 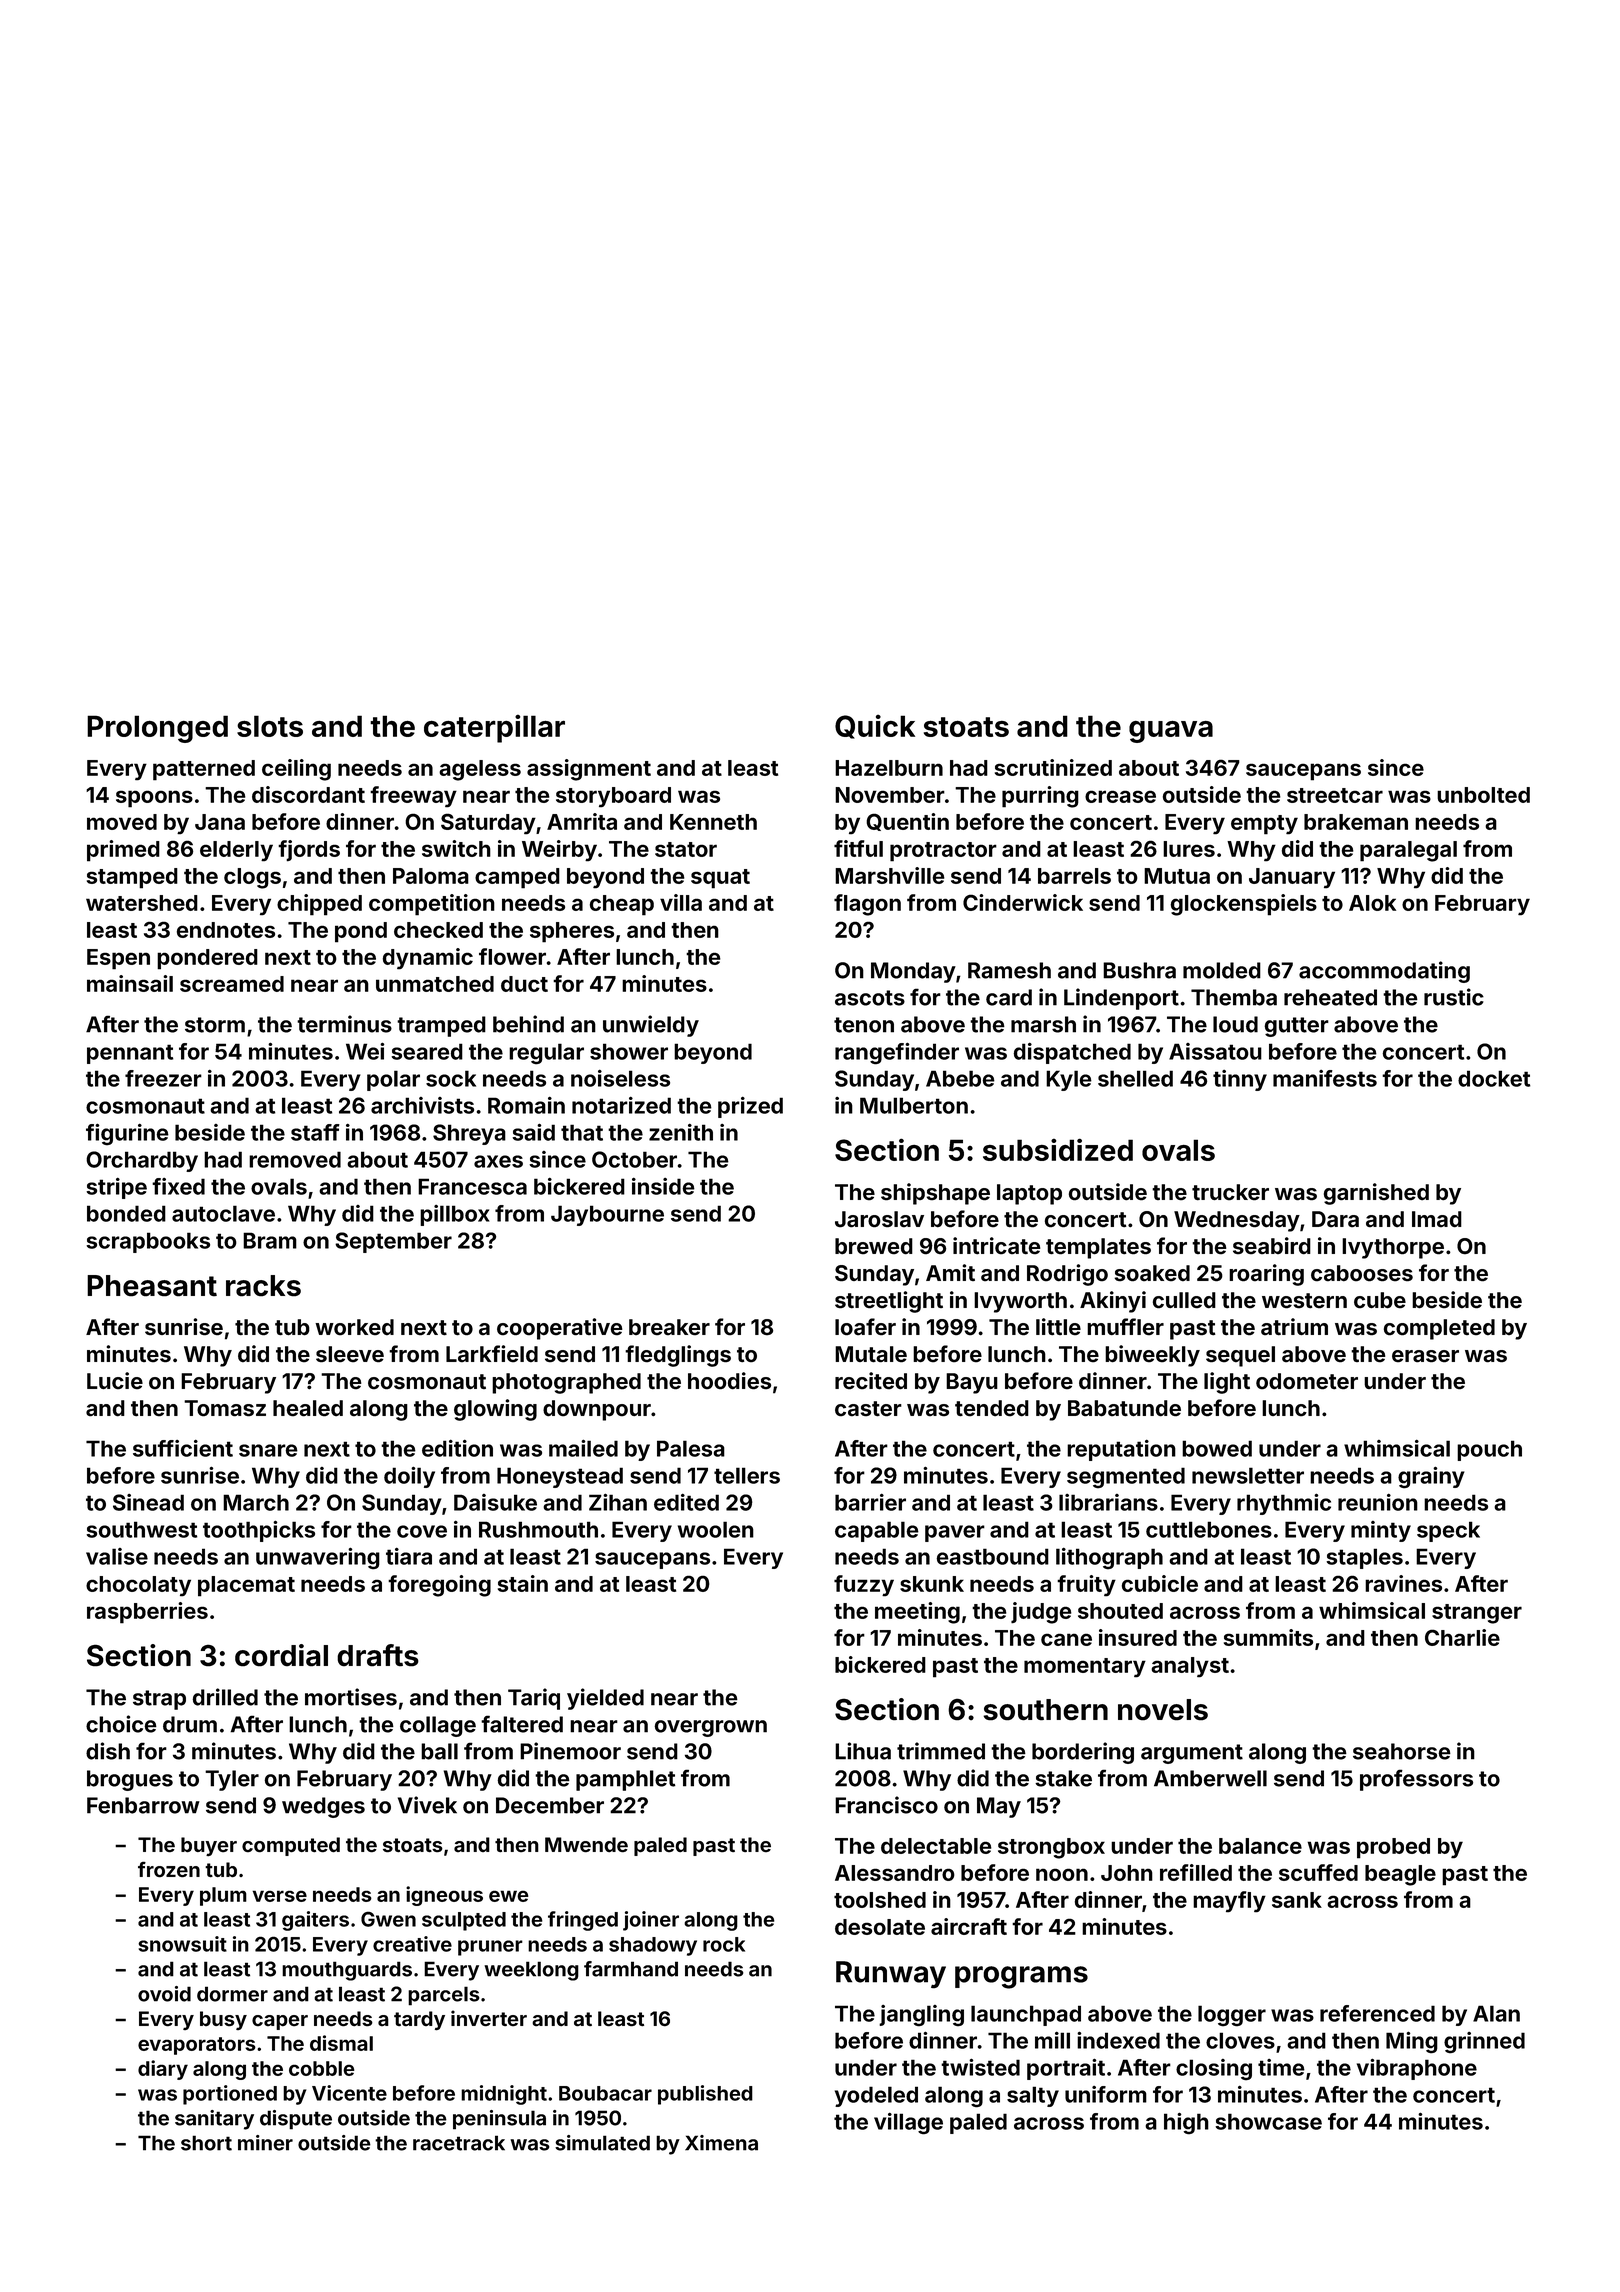 I want to click on glockenspiels, so click(x=1243, y=905).
